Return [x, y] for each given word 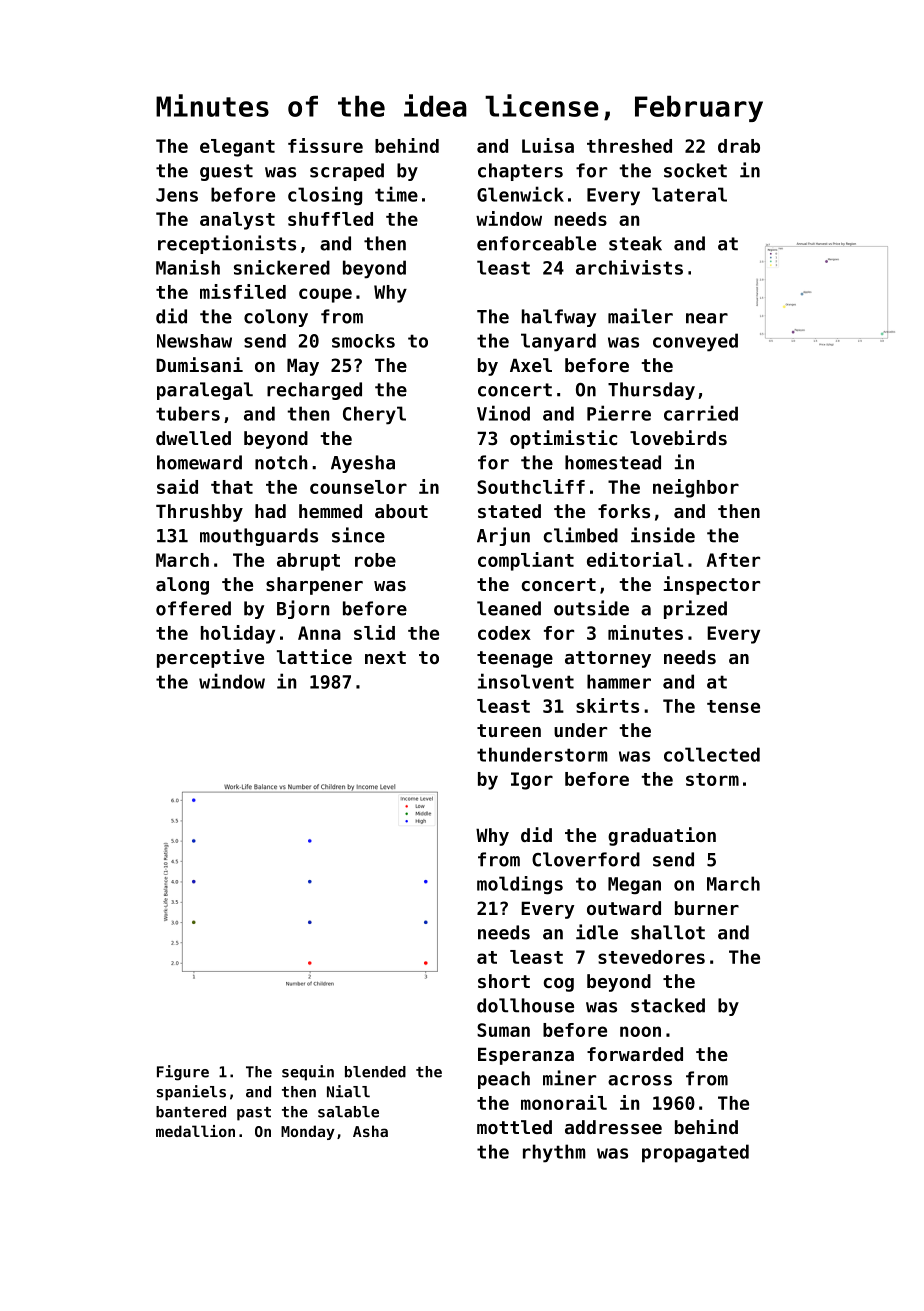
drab [739, 146]
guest [226, 172]
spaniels [191, 1093]
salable [348, 1112]
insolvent [526, 681]
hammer [619, 681]
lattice [314, 656]
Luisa [548, 145]
